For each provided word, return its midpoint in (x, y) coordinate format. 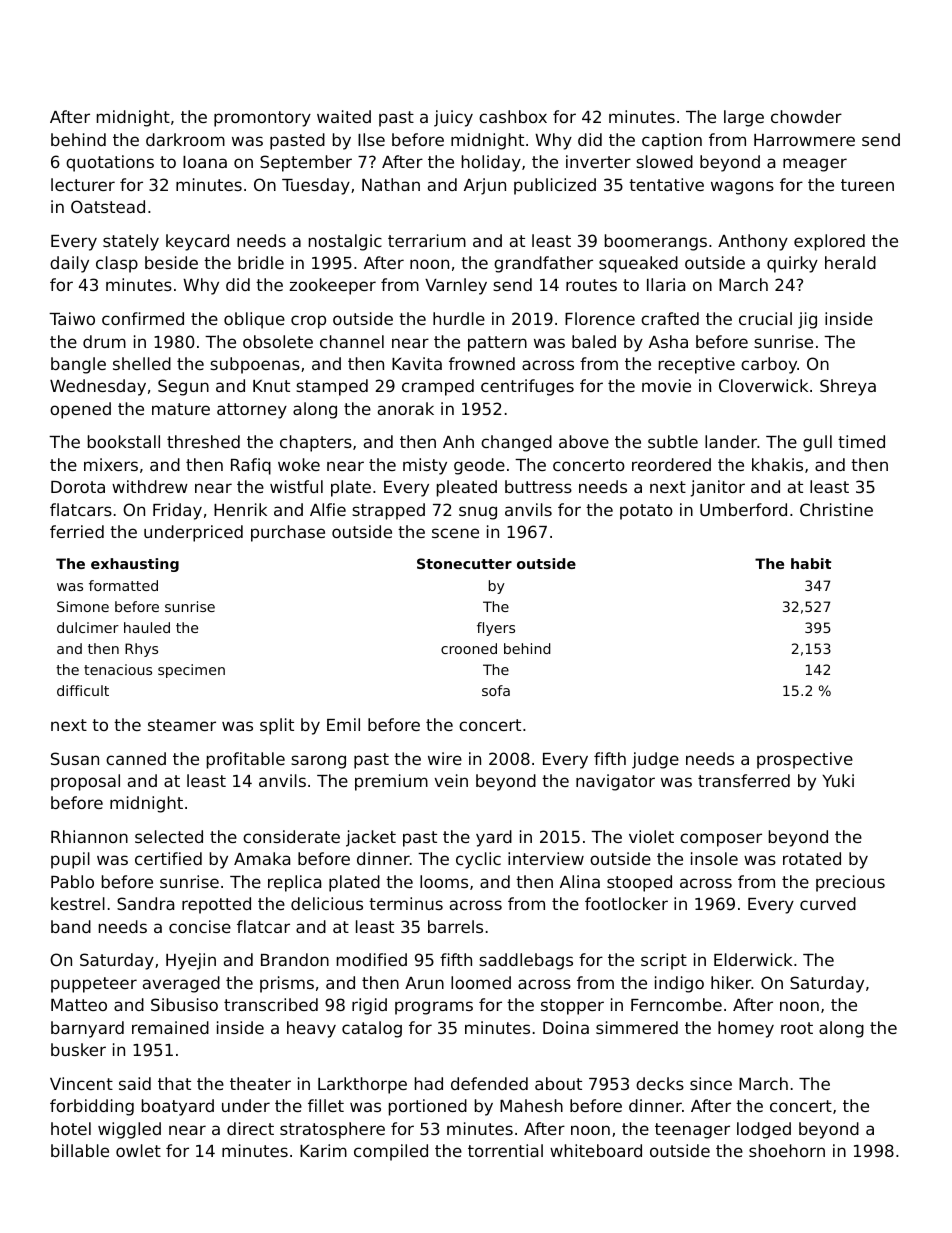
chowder (806, 116)
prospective (805, 760)
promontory (262, 119)
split (277, 726)
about (558, 1083)
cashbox (513, 116)
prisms (287, 984)
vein (451, 780)
